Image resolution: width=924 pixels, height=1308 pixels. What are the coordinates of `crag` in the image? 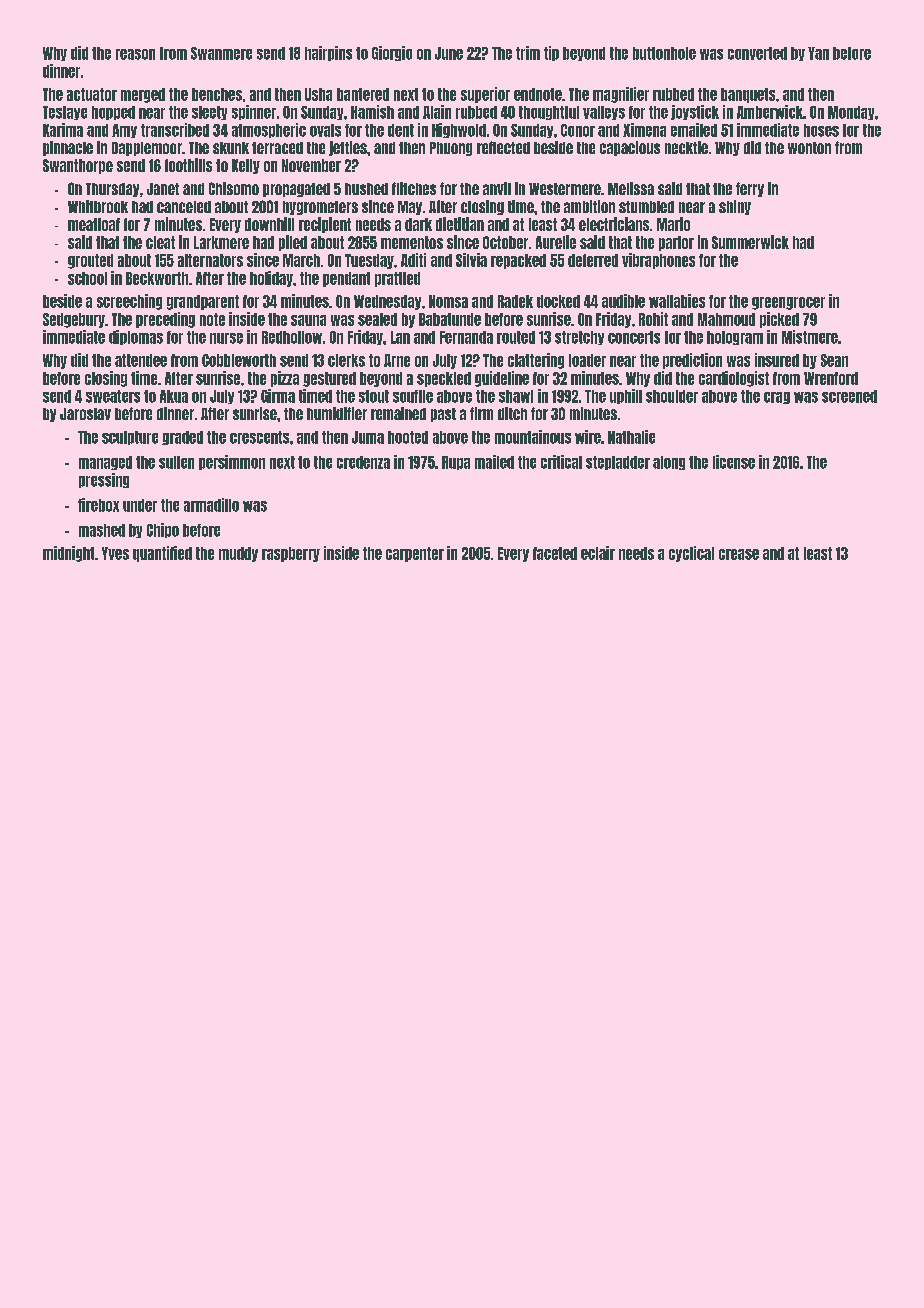 It's located at (777, 398).
